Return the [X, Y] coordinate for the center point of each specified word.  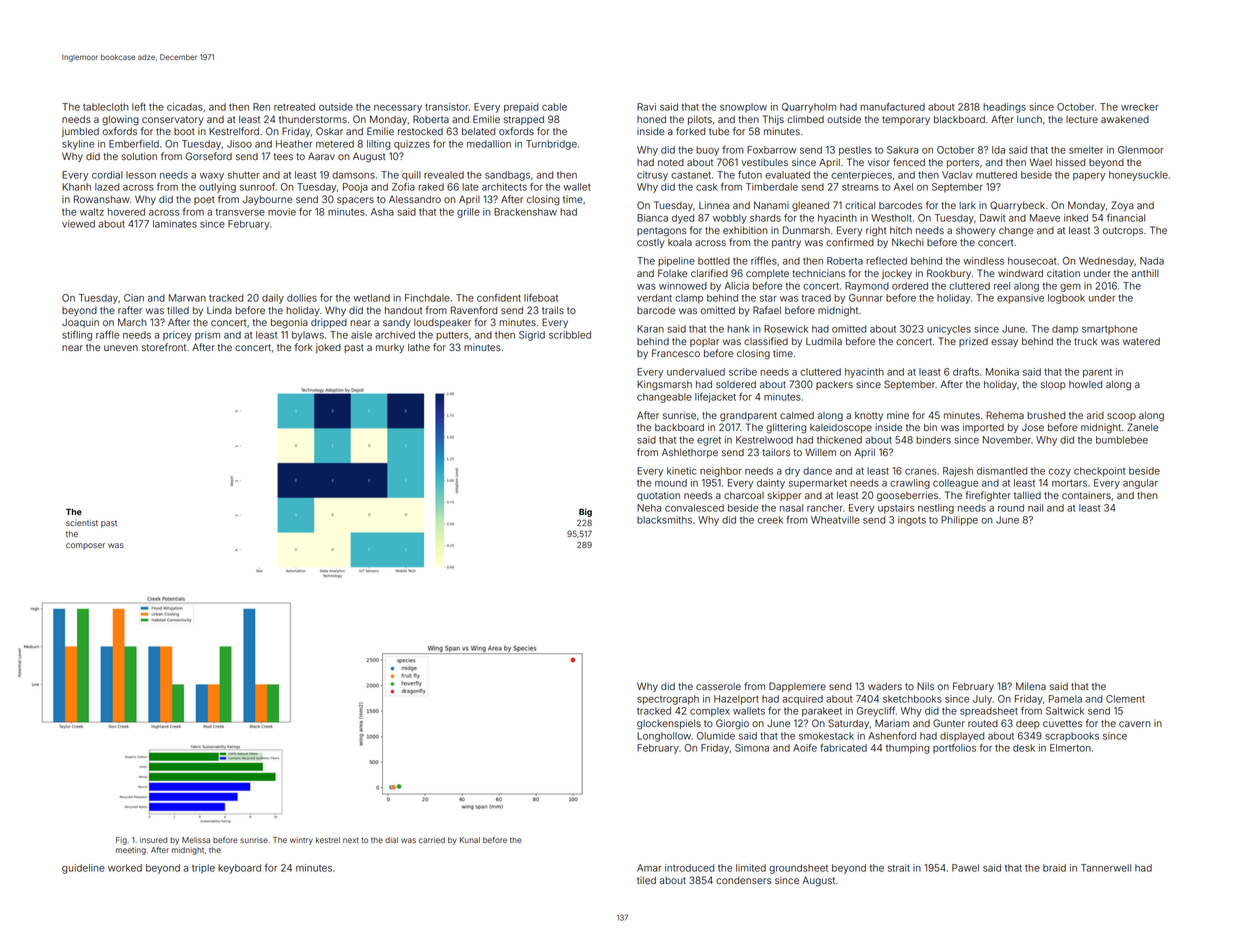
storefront [164, 347]
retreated [294, 107]
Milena [1031, 686]
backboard [679, 427]
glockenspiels [669, 724]
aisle [361, 335]
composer [85, 546]
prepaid [521, 108]
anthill [1145, 273]
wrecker [1139, 107]
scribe [743, 372]
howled [1085, 384]
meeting [131, 851]
